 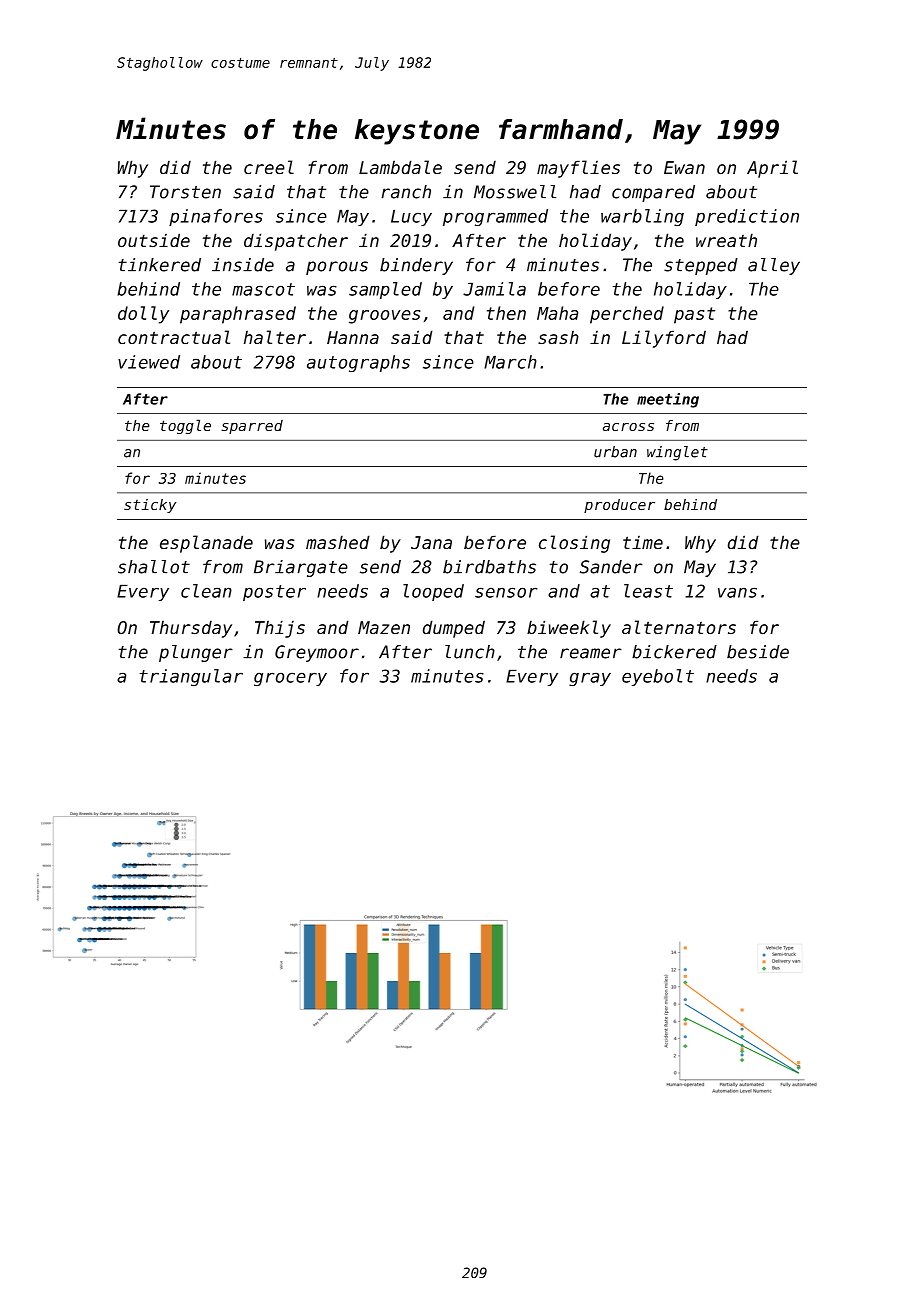 What do you see at coordinates (578, 169) in the page?
I see `mayflies` at bounding box center [578, 169].
